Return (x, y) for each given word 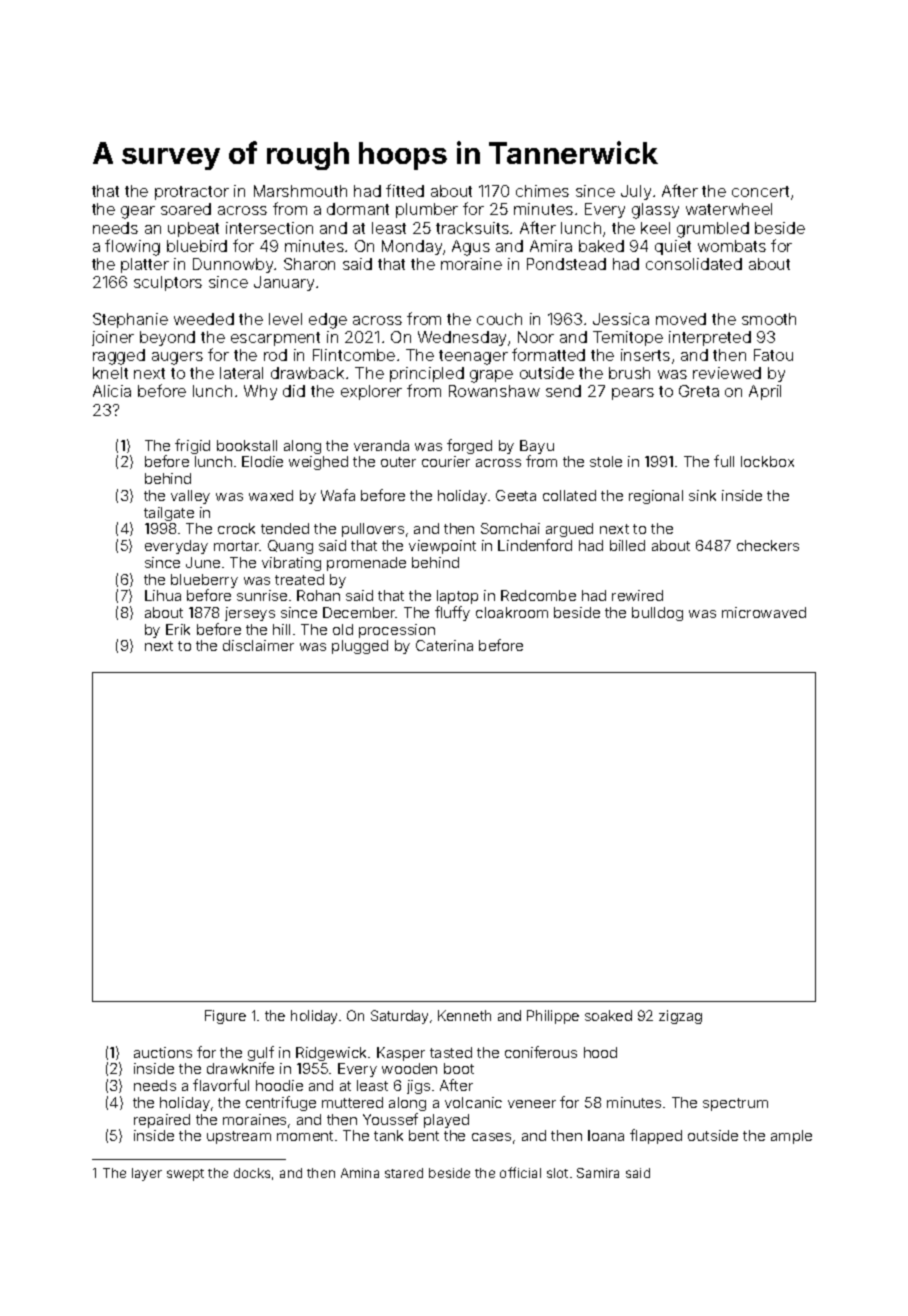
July (636, 192)
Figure (225, 1017)
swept (185, 1175)
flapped (656, 1136)
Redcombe (538, 595)
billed (627, 545)
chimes (542, 191)
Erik (178, 629)
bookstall (247, 445)
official (520, 1172)
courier (446, 461)
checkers (768, 545)
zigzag (680, 1017)
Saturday (399, 1017)
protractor (192, 193)
